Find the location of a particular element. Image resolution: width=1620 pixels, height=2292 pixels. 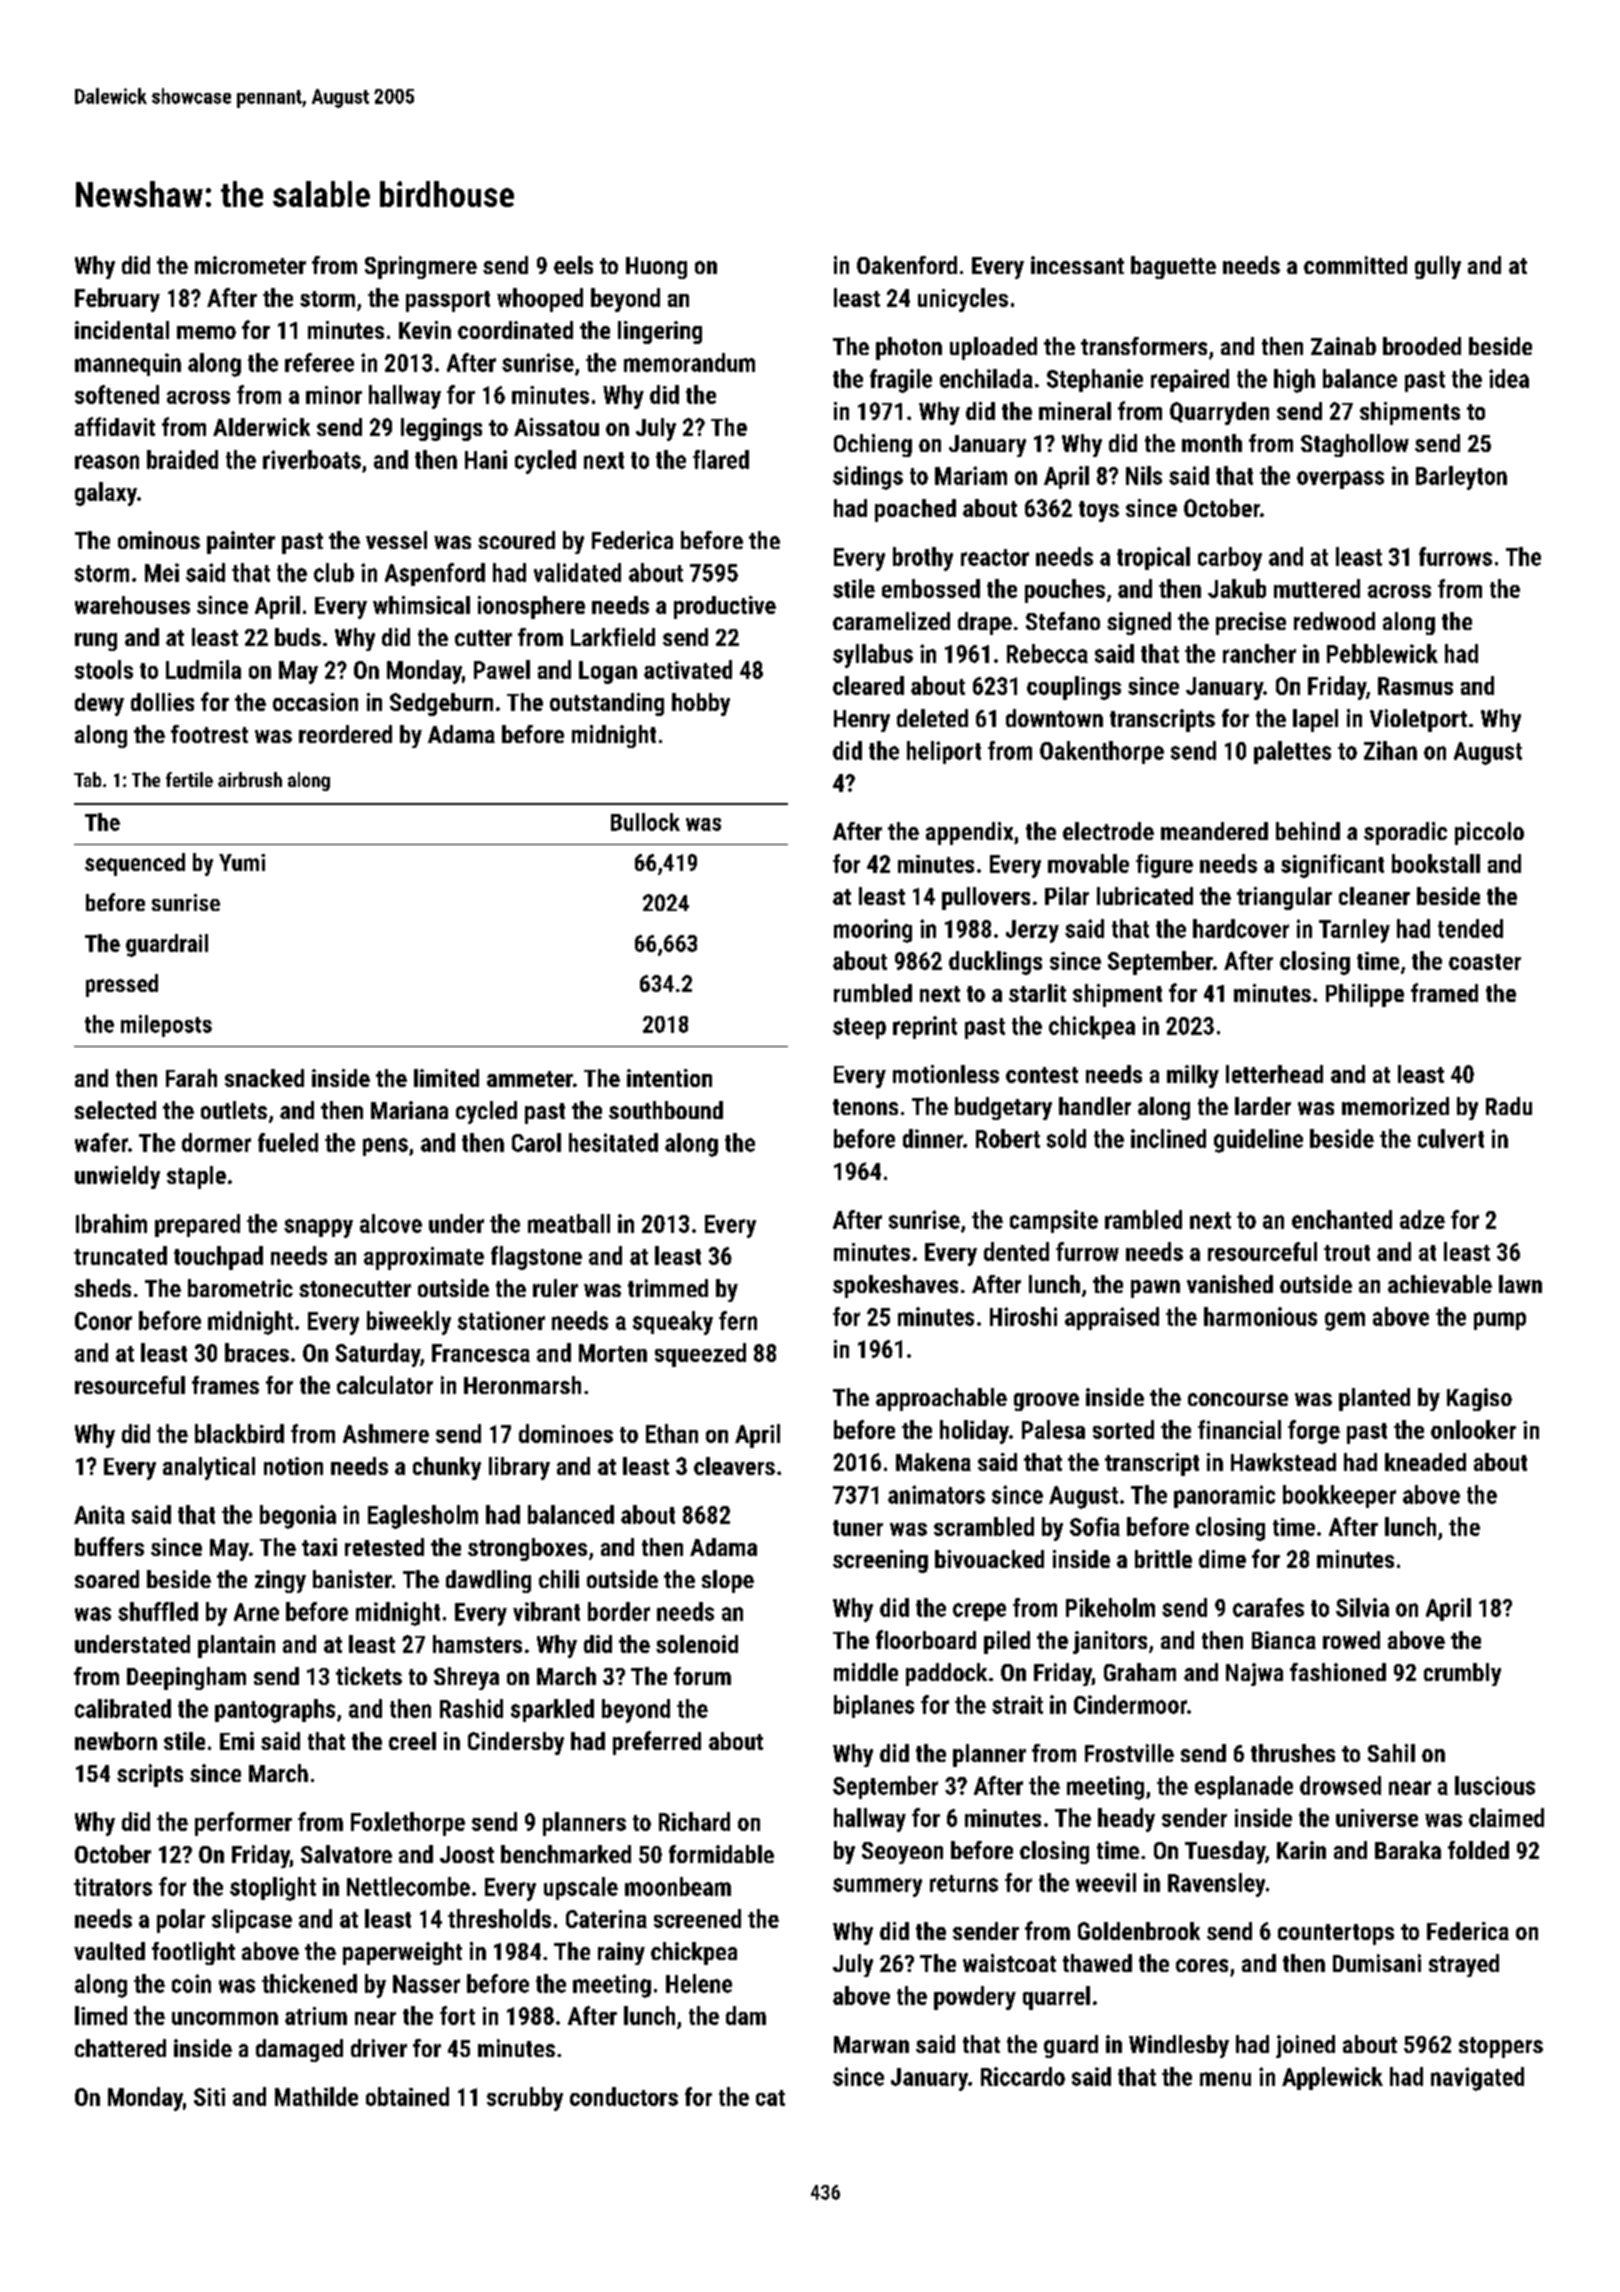

adze is located at coordinates (1422, 1219).
